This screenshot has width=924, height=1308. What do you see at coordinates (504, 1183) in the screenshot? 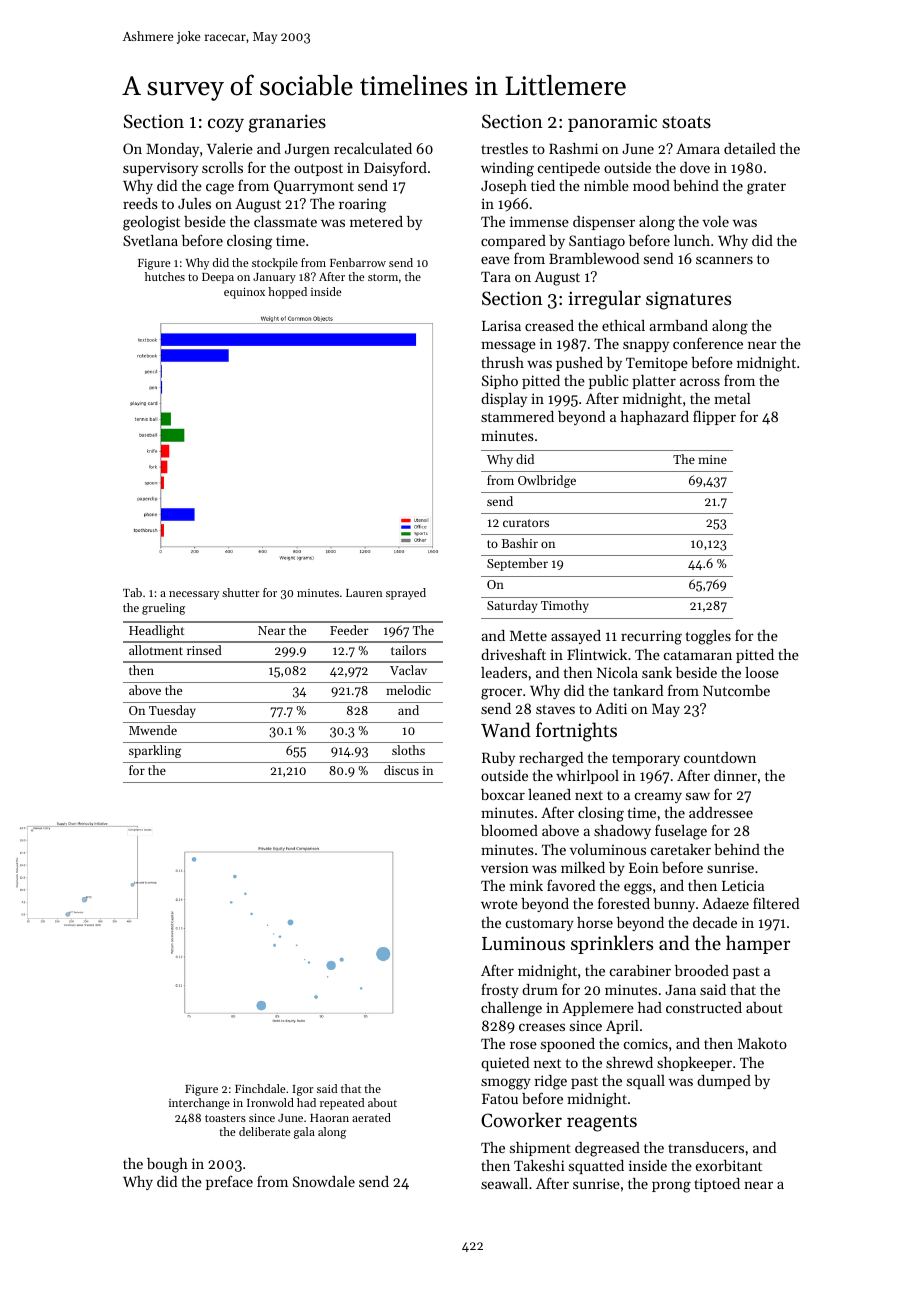
I see `seawall` at bounding box center [504, 1183].
